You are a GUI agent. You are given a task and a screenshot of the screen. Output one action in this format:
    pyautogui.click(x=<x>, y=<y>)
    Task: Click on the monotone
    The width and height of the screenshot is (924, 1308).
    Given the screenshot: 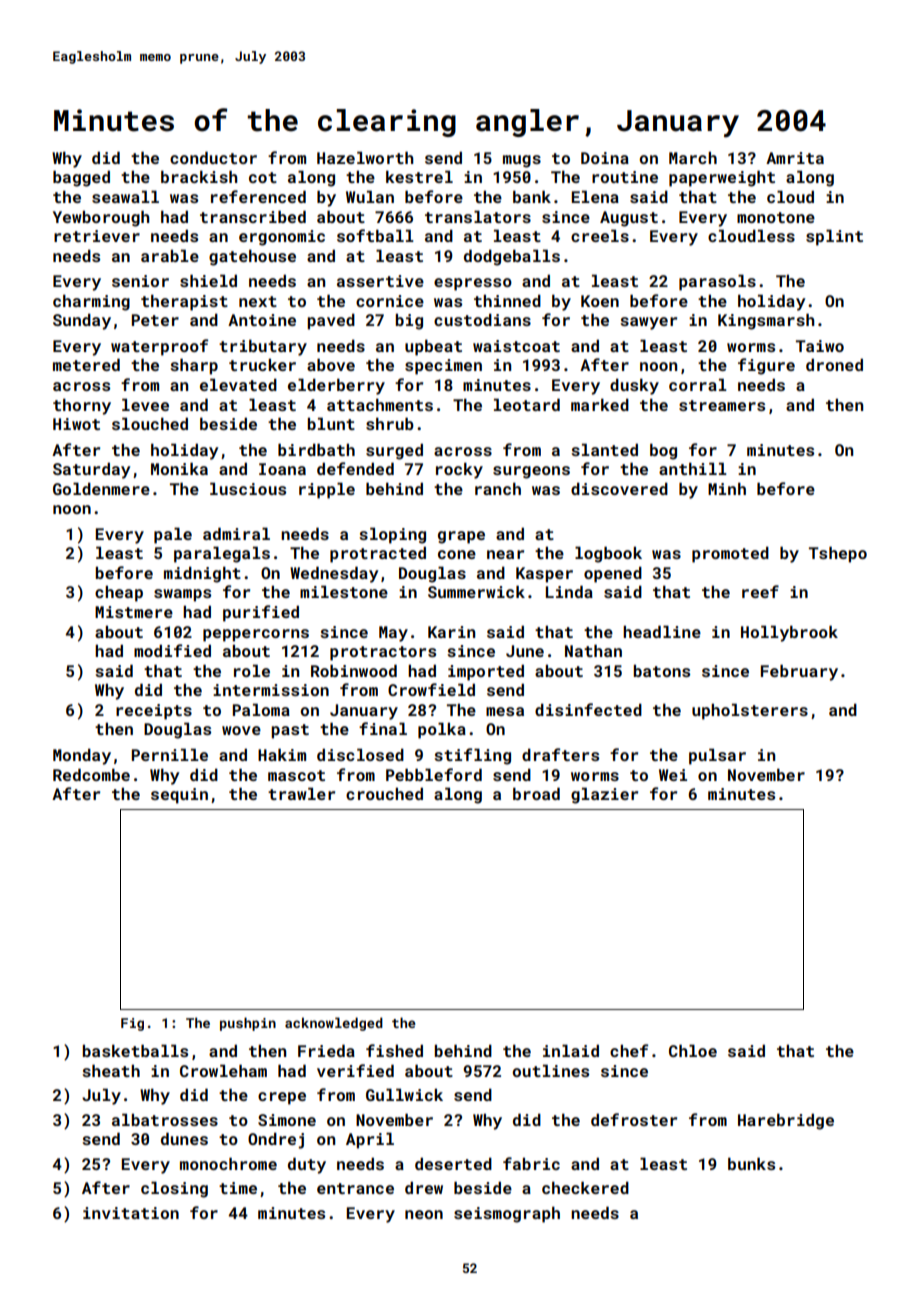 What is the action you would take?
    pyautogui.click(x=776, y=217)
